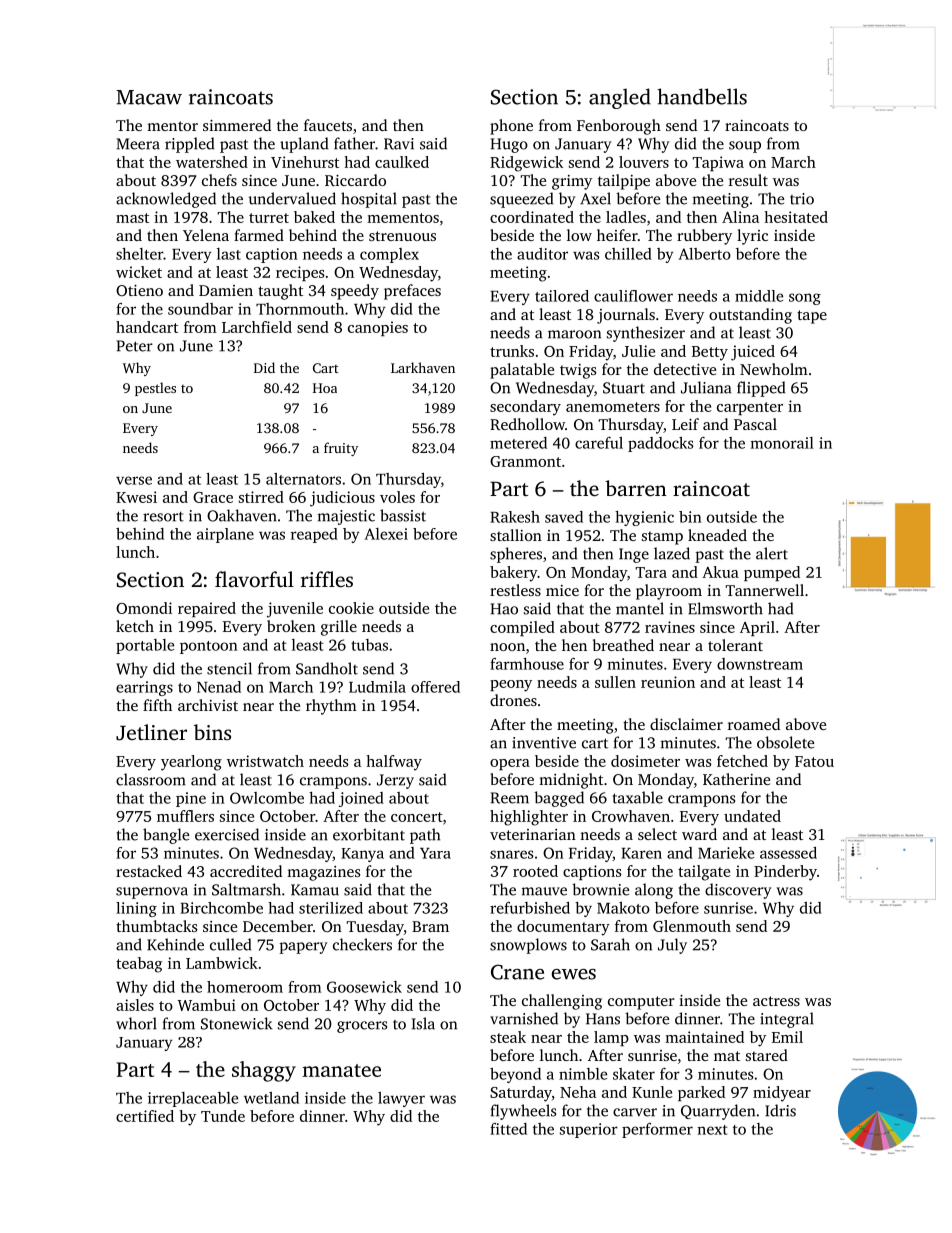 This screenshot has height=1233, width=952. What do you see at coordinates (401, 1099) in the screenshot?
I see `lawyer` at bounding box center [401, 1099].
